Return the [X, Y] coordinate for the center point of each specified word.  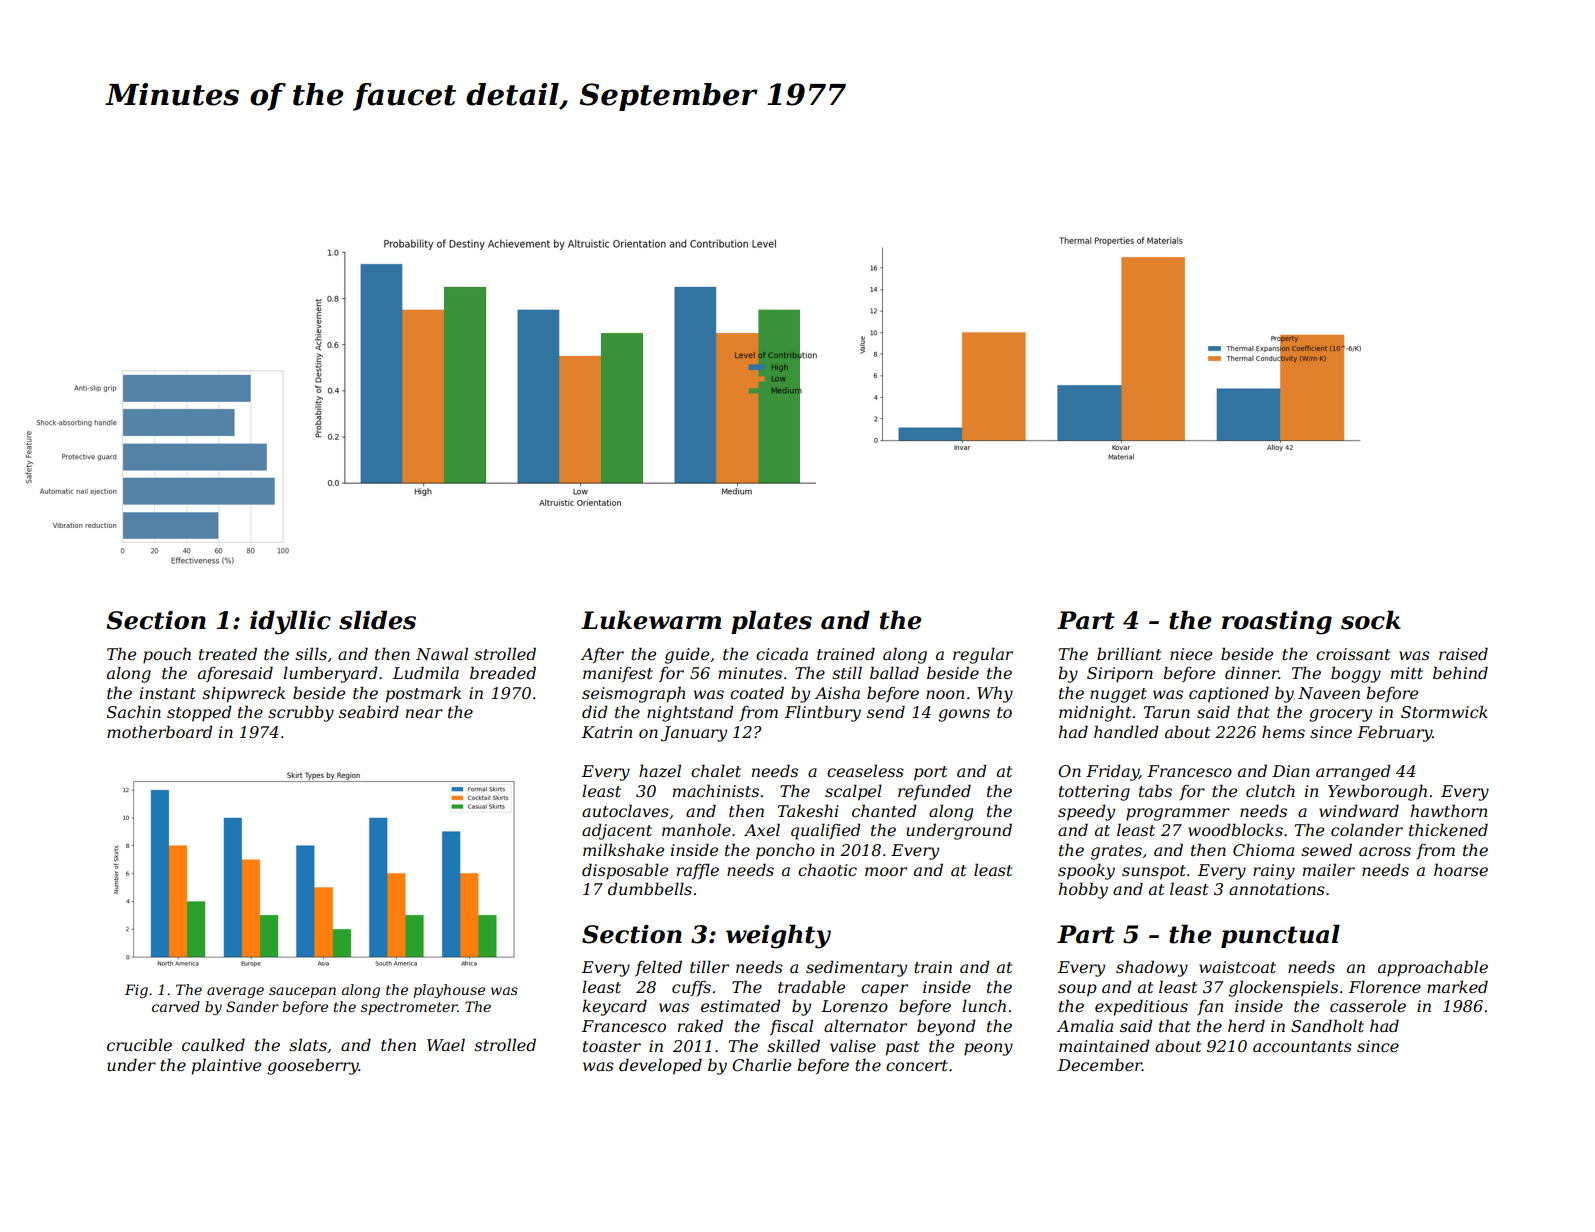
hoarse [1461, 869]
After [602, 656]
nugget [1118, 695]
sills [311, 653]
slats [308, 1044]
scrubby [301, 713]
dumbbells [650, 888]
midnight [1095, 713]
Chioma [1263, 849]
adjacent [617, 831]
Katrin [607, 732]
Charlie [761, 1064]
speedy [1086, 812]
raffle [698, 871]
